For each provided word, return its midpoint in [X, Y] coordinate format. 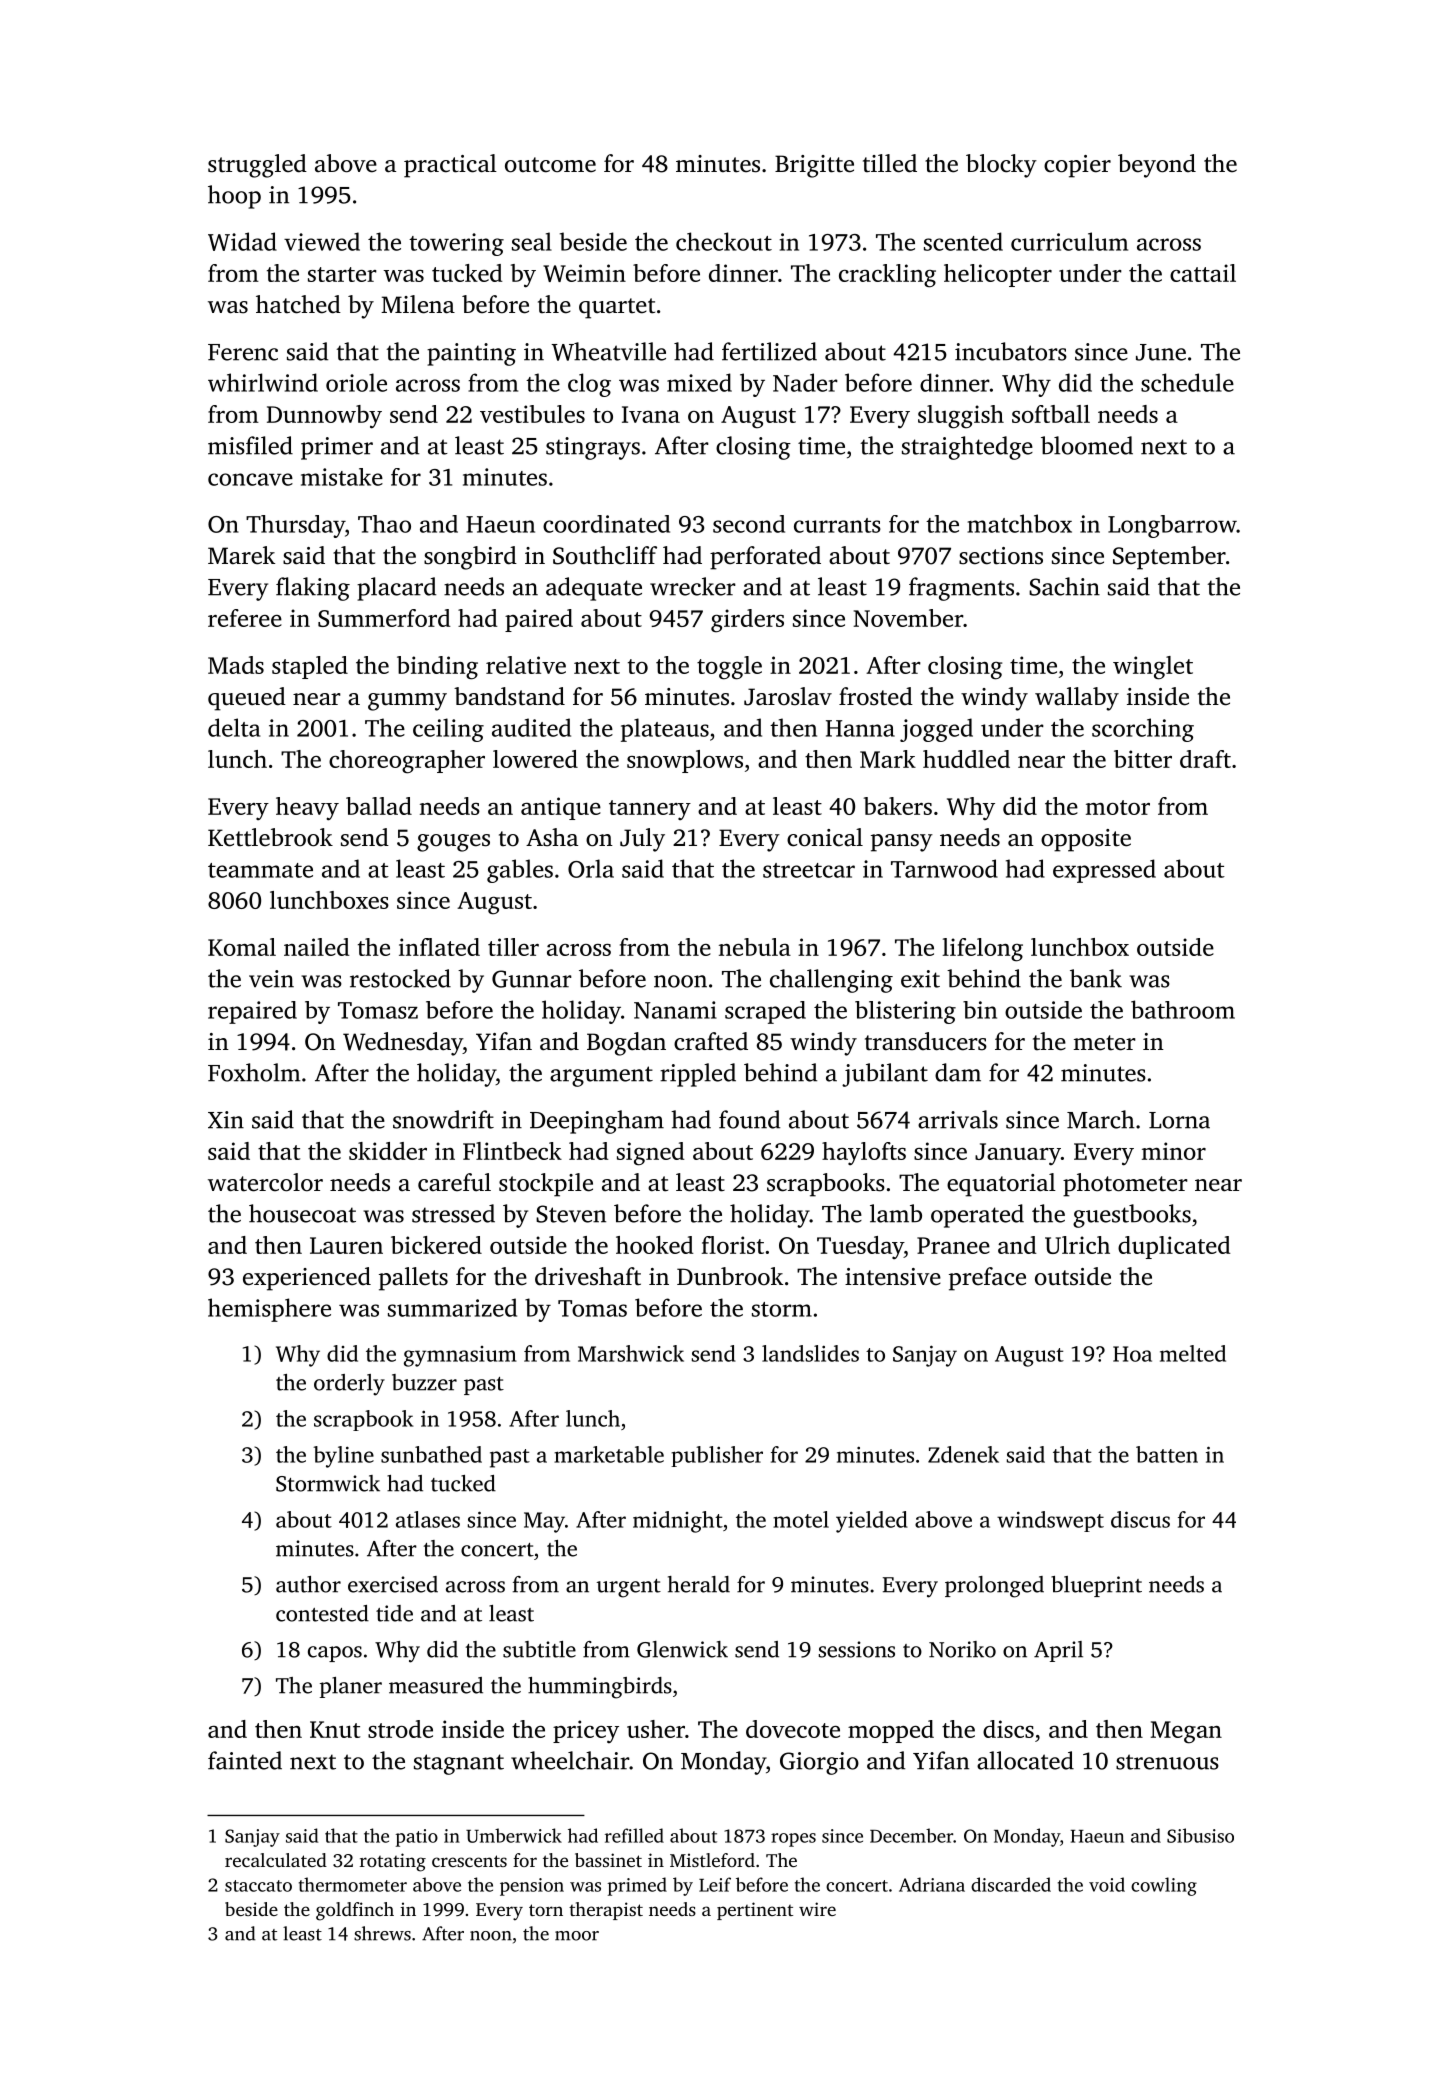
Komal [242, 947]
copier [1077, 166]
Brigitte [814, 166]
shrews [382, 1933]
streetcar [809, 870]
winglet [1153, 668]
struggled [257, 166]
